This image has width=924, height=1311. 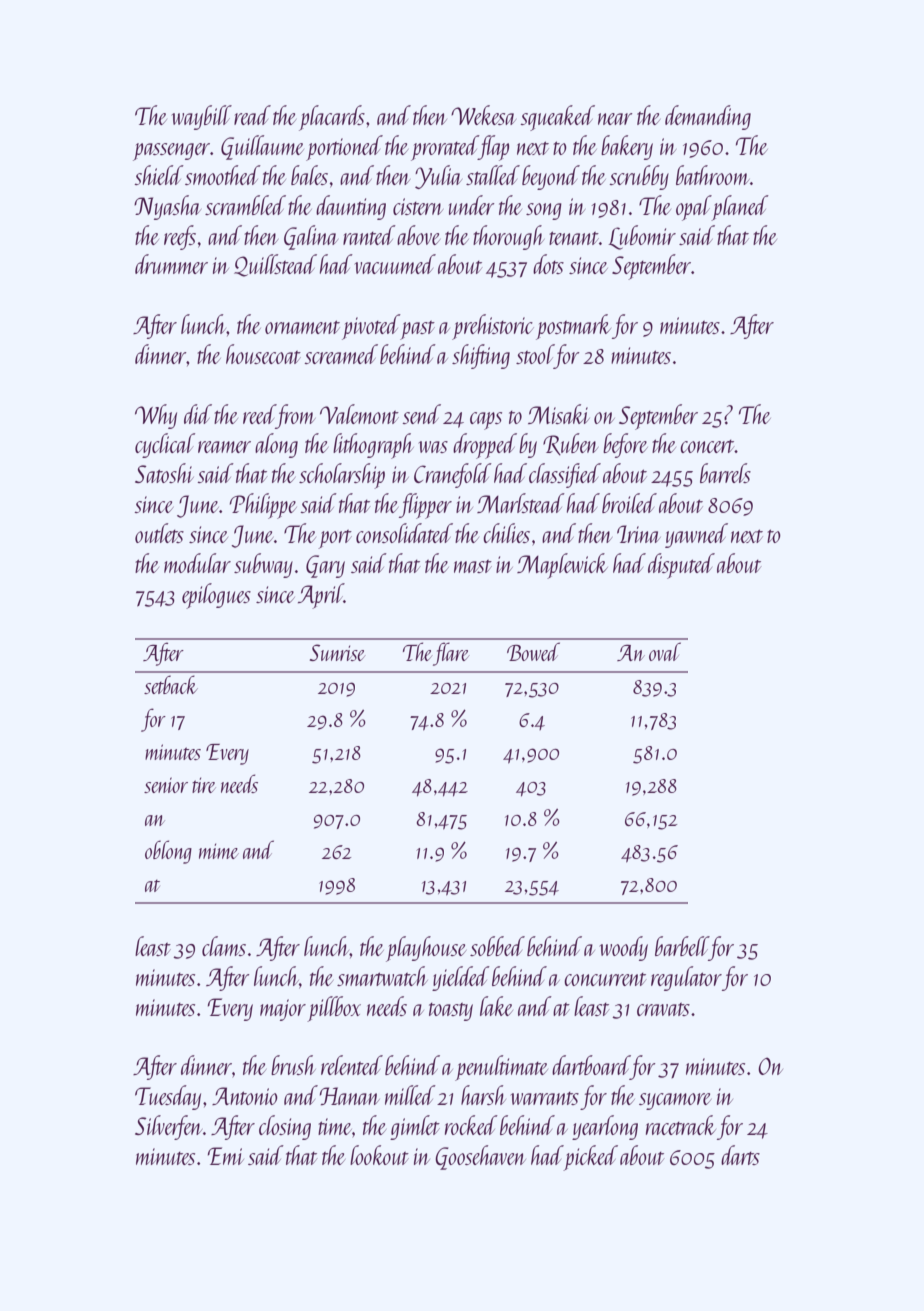 What do you see at coordinates (483, 115) in the image?
I see `Wekesa` at bounding box center [483, 115].
